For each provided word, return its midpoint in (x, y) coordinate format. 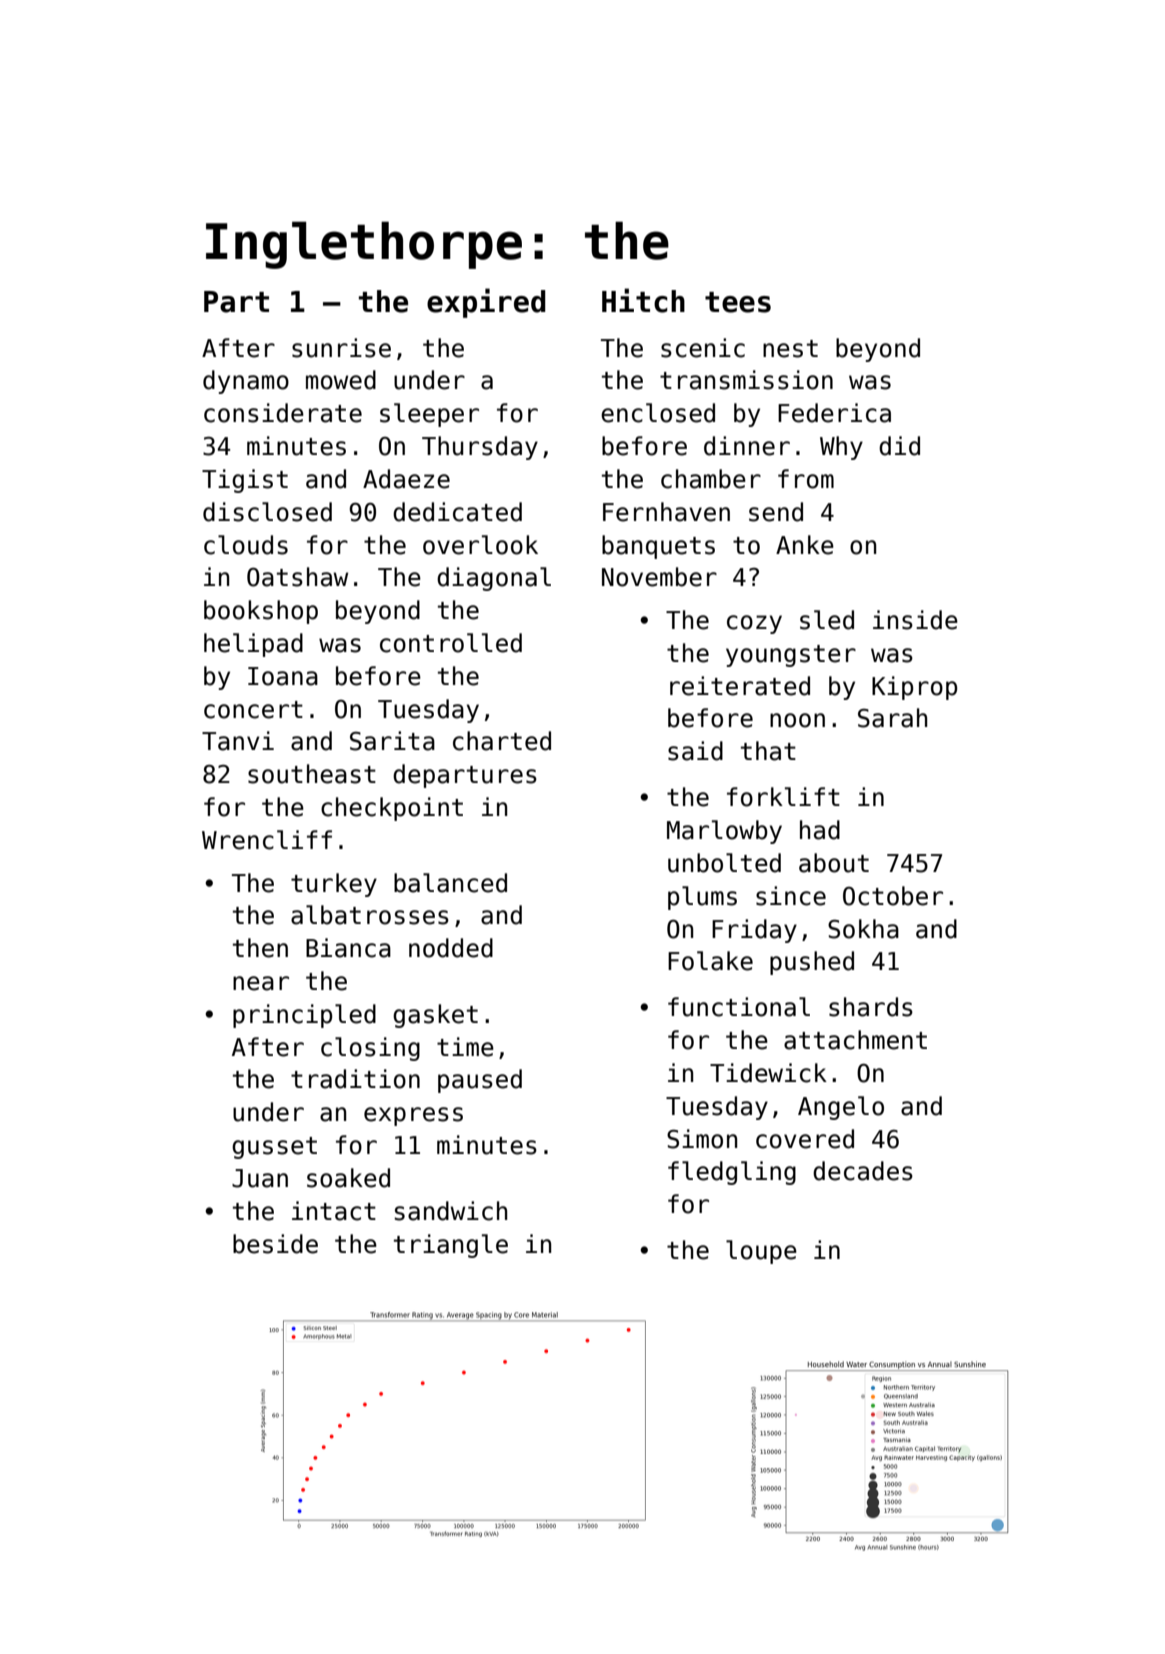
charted (502, 741)
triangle (451, 1246)
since (791, 896)
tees (738, 302)
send (776, 512)
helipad (253, 645)
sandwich (451, 1211)
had (820, 830)
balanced (450, 883)
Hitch (643, 300)
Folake (710, 961)
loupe (761, 1252)
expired (486, 303)
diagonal (494, 579)
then (260, 948)
